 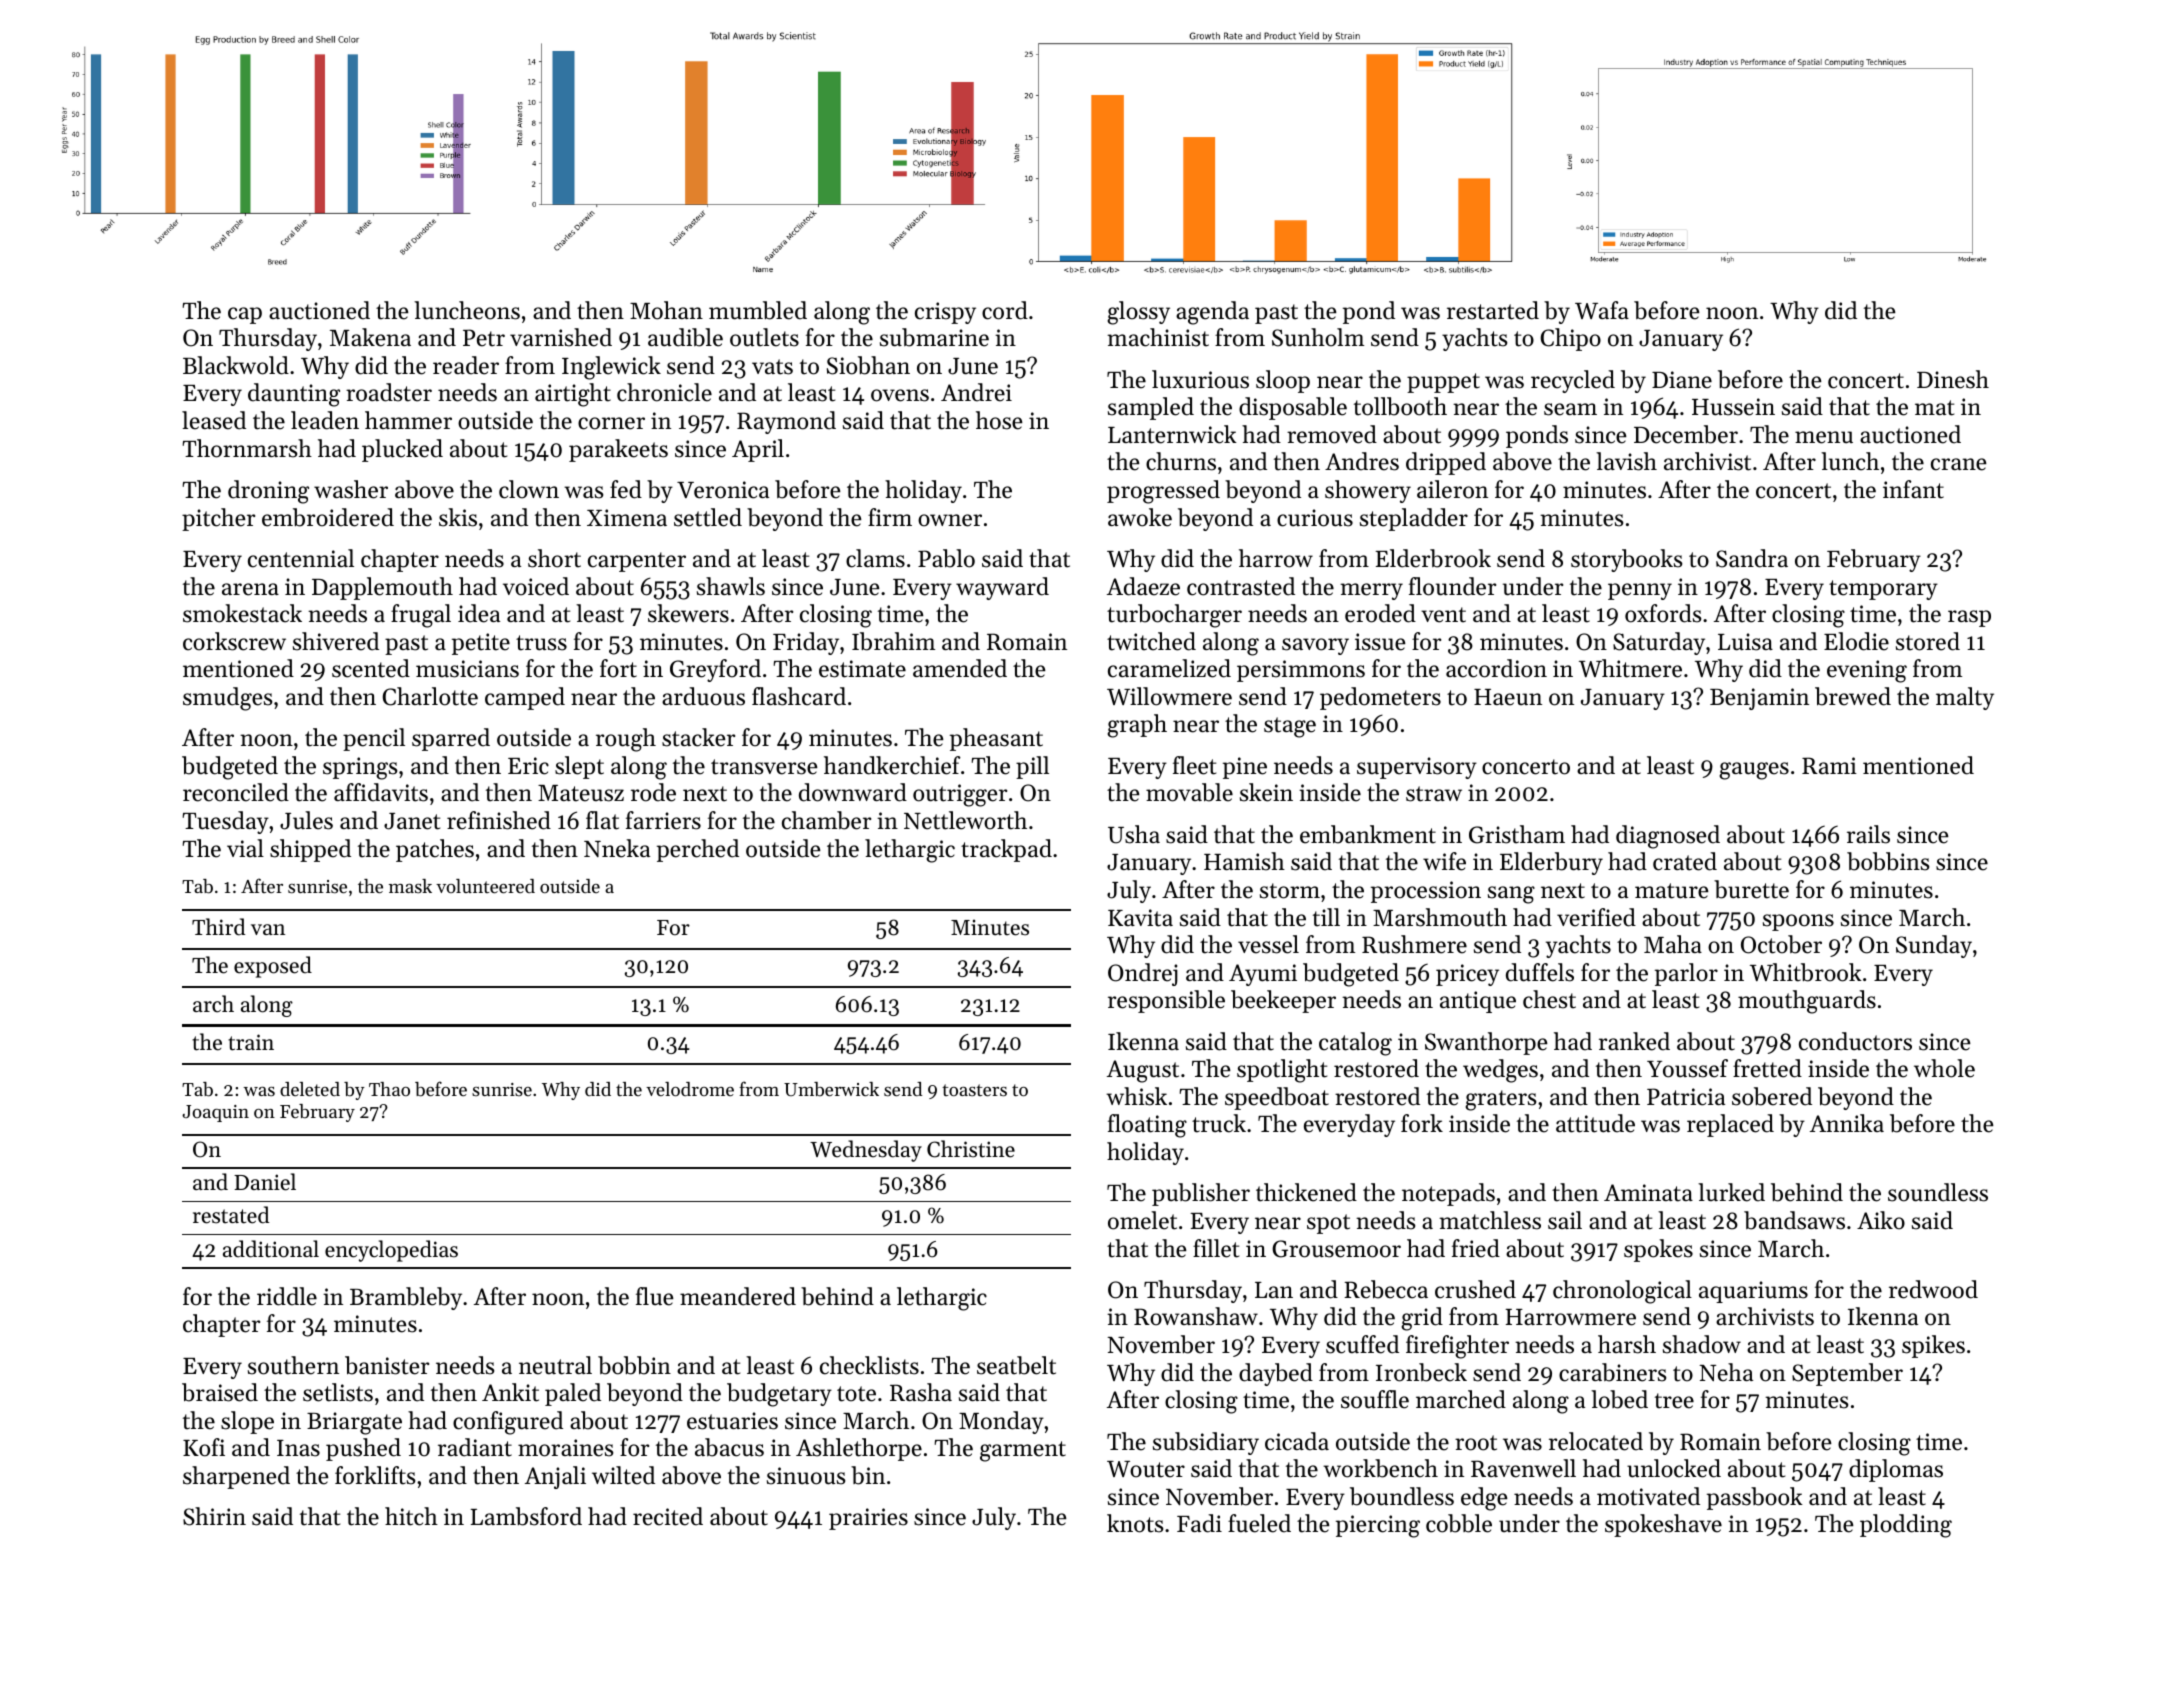 What do you see at coordinates (1602, 310) in the screenshot?
I see `Wafa` at bounding box center [1602, 310].
